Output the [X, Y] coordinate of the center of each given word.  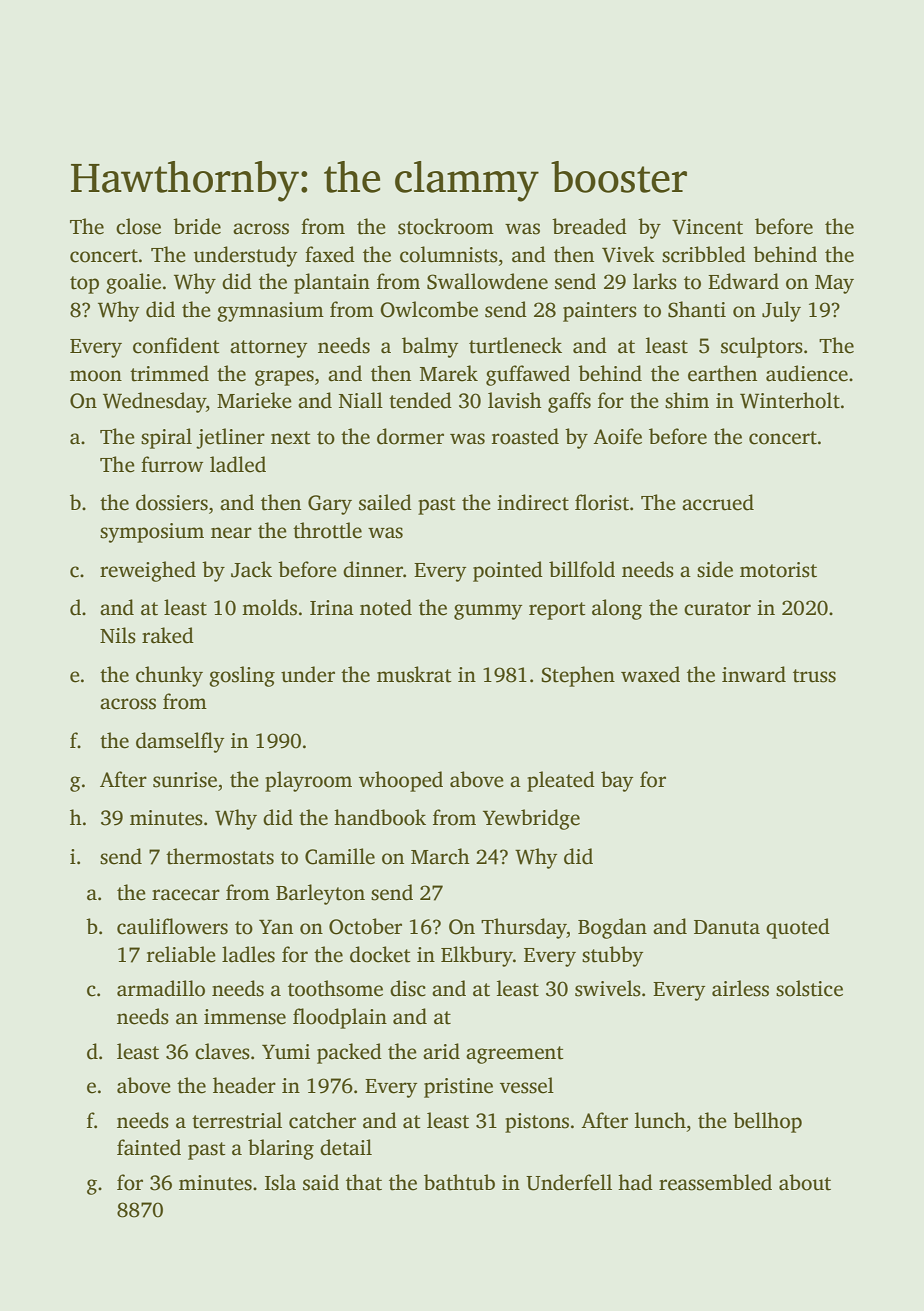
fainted [149, 1147]
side [715, 569]
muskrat [414, 674]
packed [349, 1053]
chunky [169, 676]
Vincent [707, 227]
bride [197, 226]
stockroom [446, 226]
